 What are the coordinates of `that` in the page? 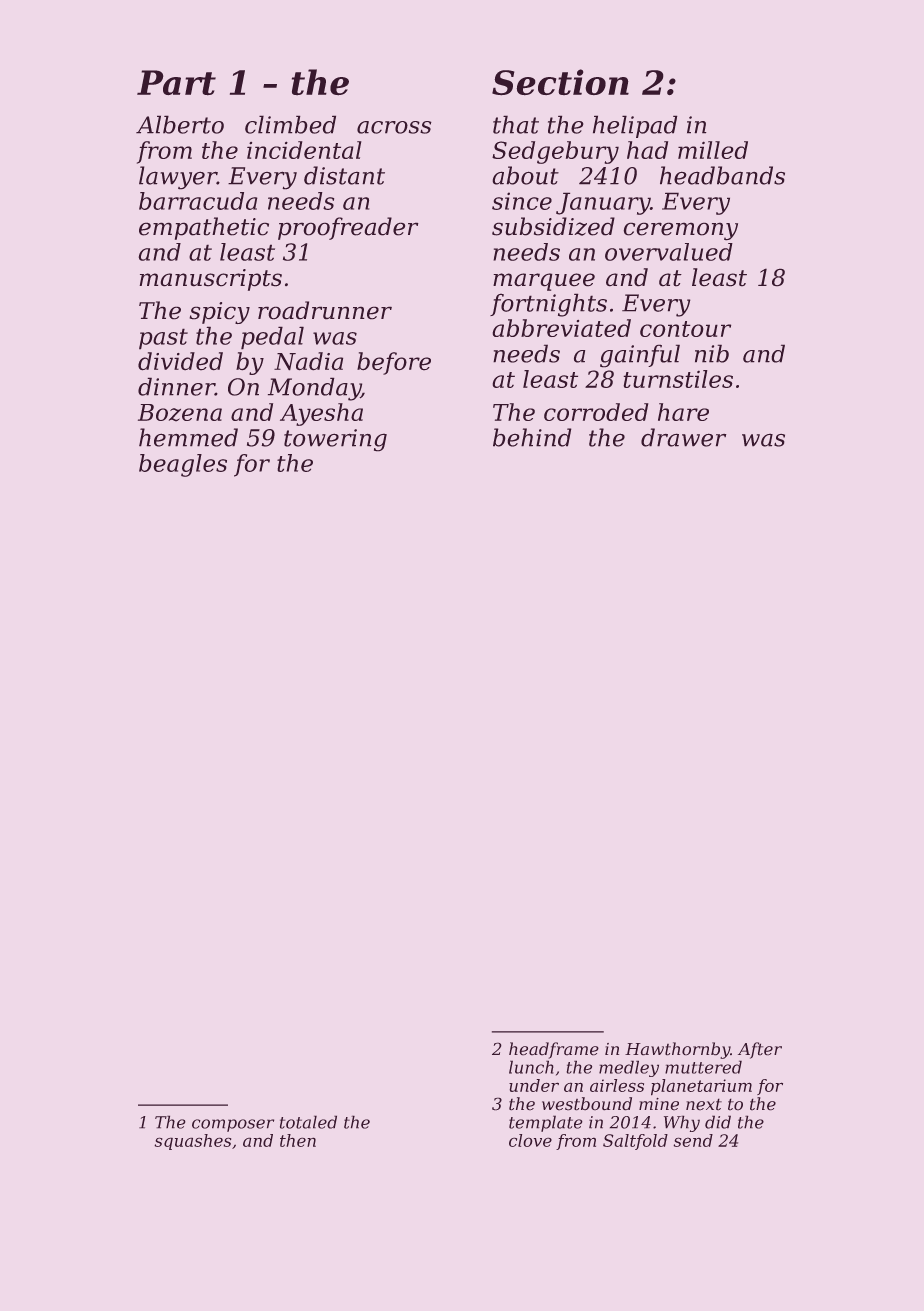 It's located at (516, 124).
